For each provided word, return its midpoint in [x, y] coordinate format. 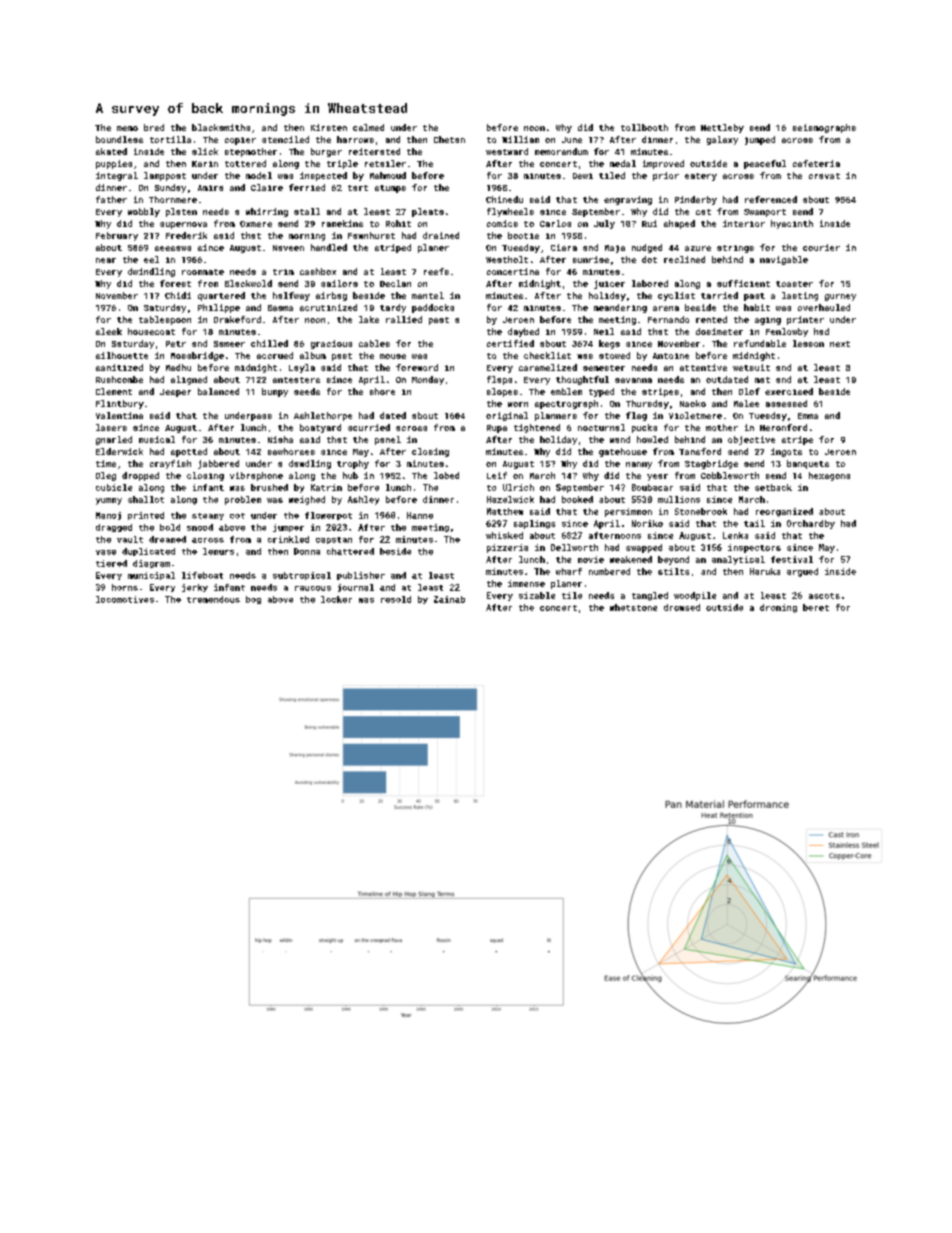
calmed [368, 127]
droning [778, 608]
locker [336, 599]
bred [154, 127]
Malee [746, 403]
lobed [446, 475]
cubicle [114, 487]
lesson [808, 343]
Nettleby [722, 128]
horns [125, 587]
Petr [176, 344]
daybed [523, 332]
